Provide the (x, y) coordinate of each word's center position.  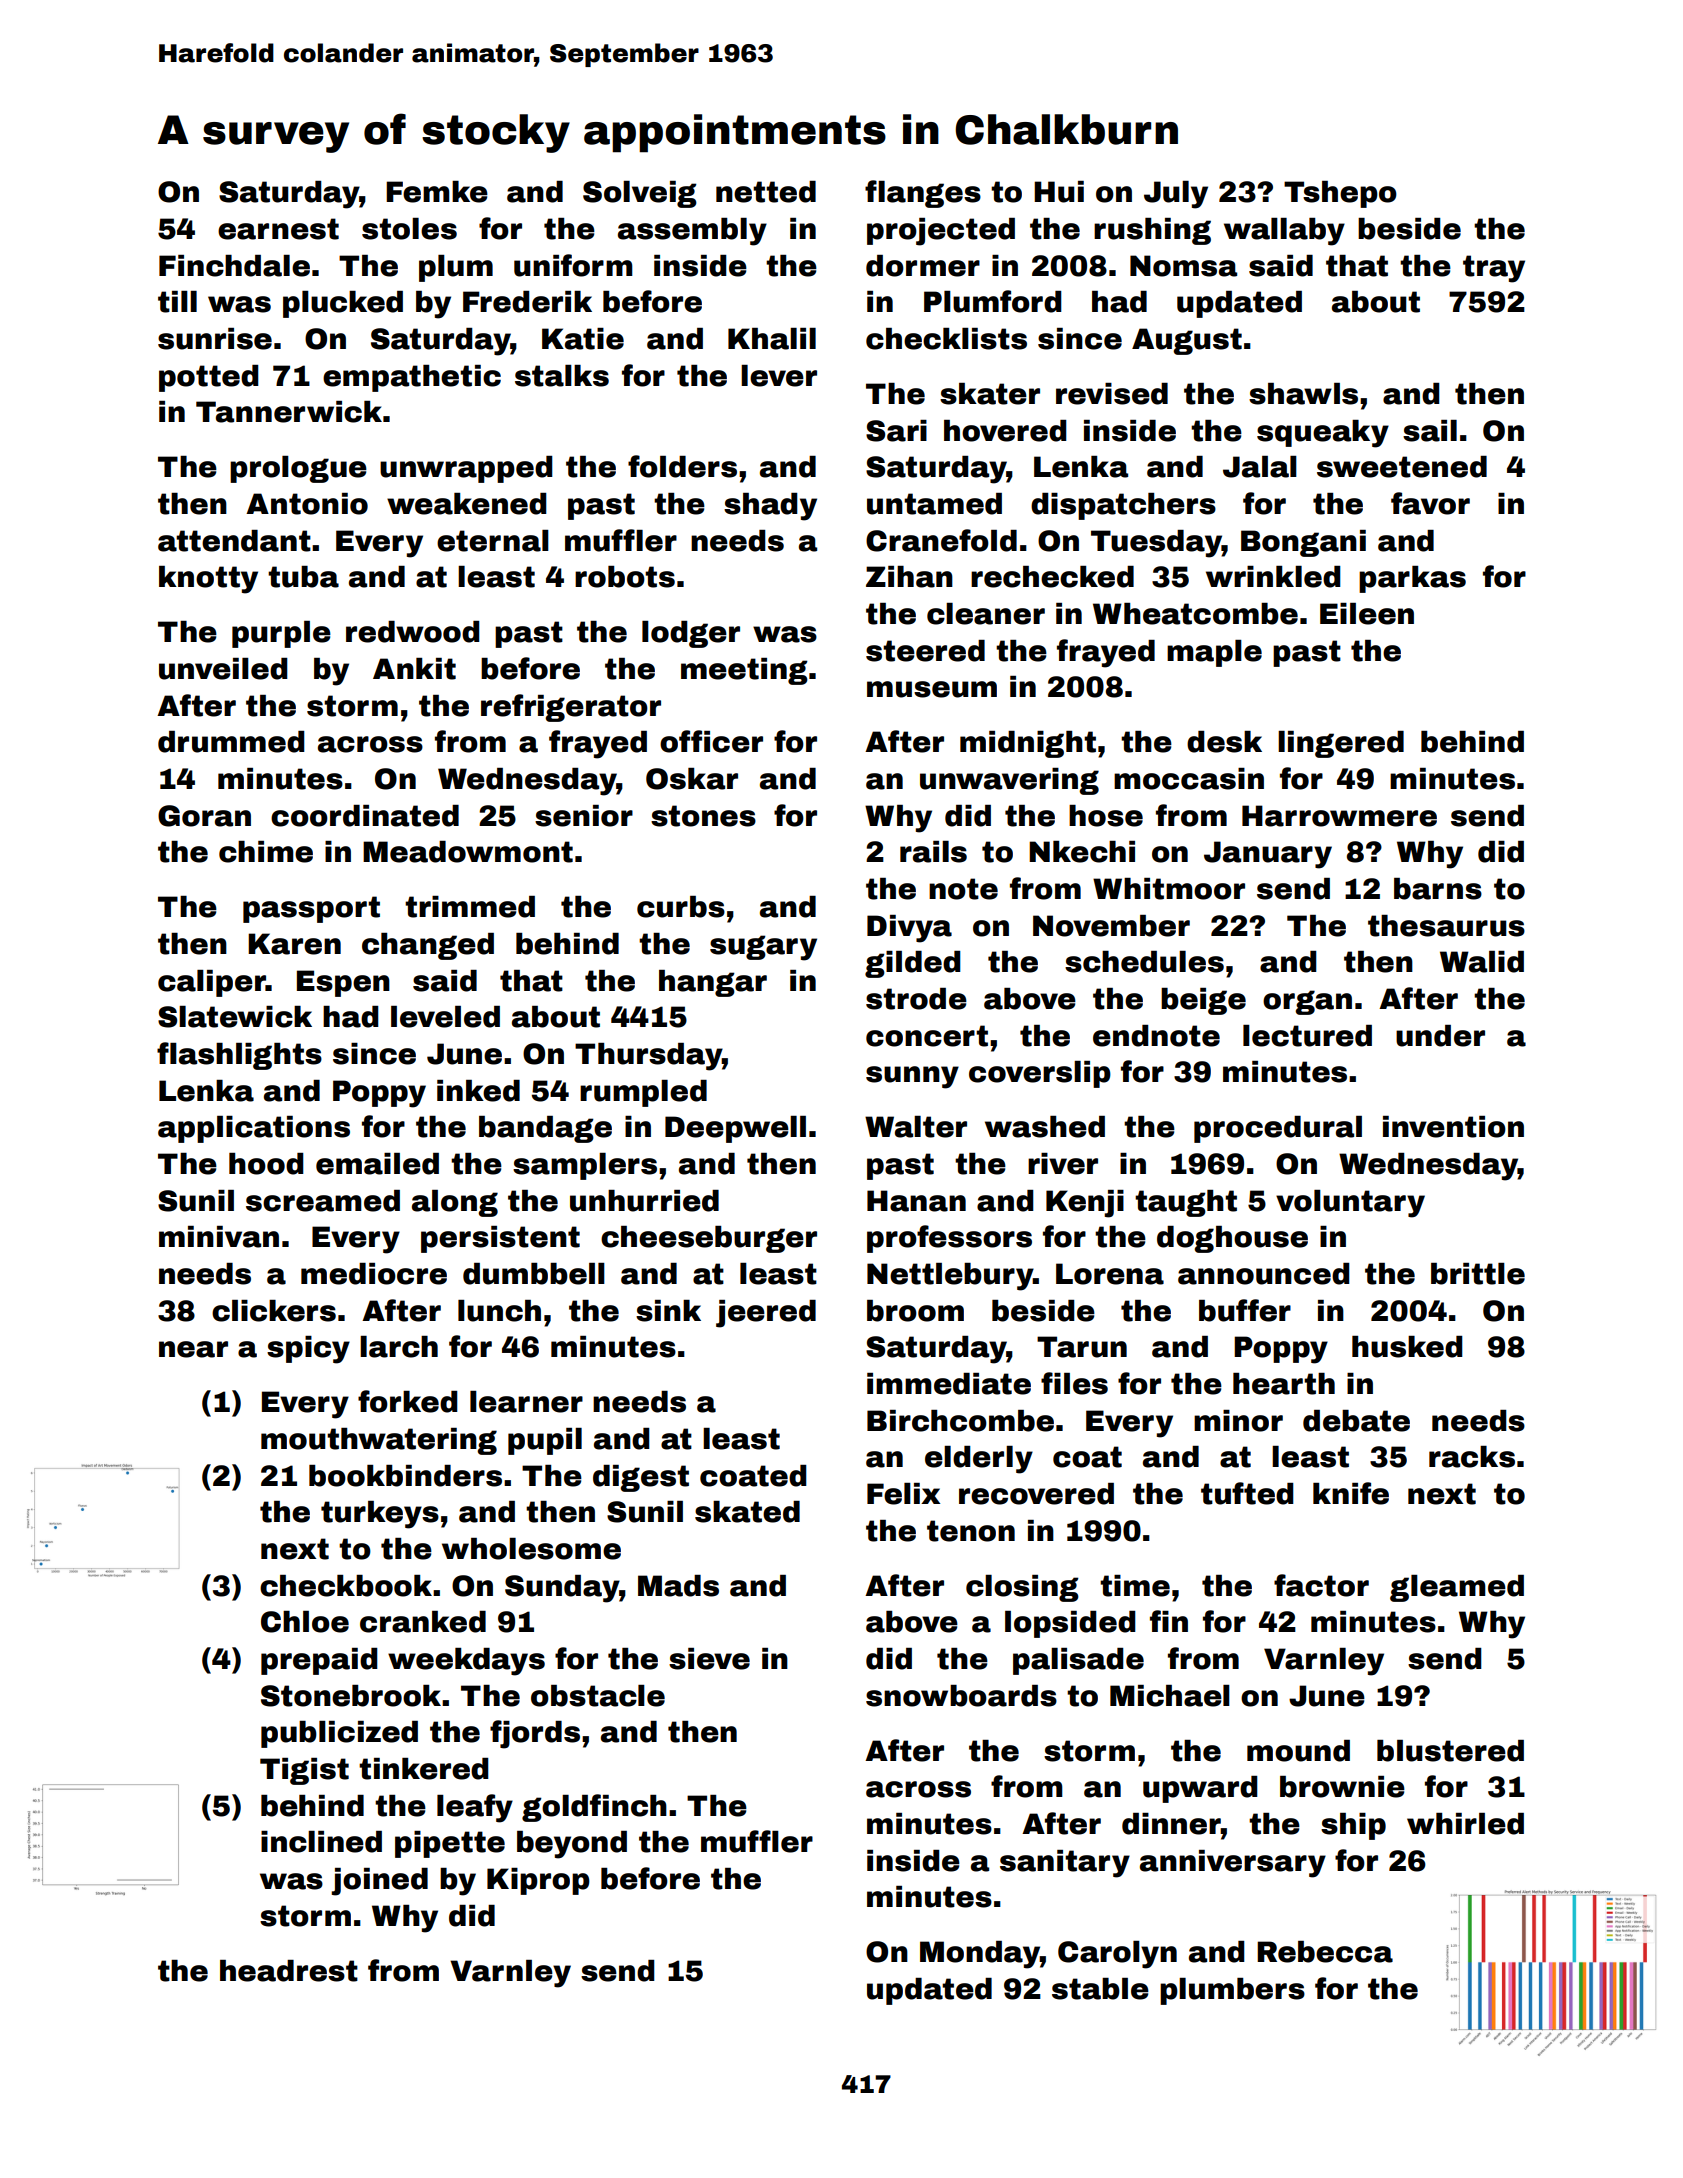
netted (766, 192)
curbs (681, 907)
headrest (289, 1971)
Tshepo (1340, 194)
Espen (343, 983)
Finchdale (234, 266)
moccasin (1189, 779)
